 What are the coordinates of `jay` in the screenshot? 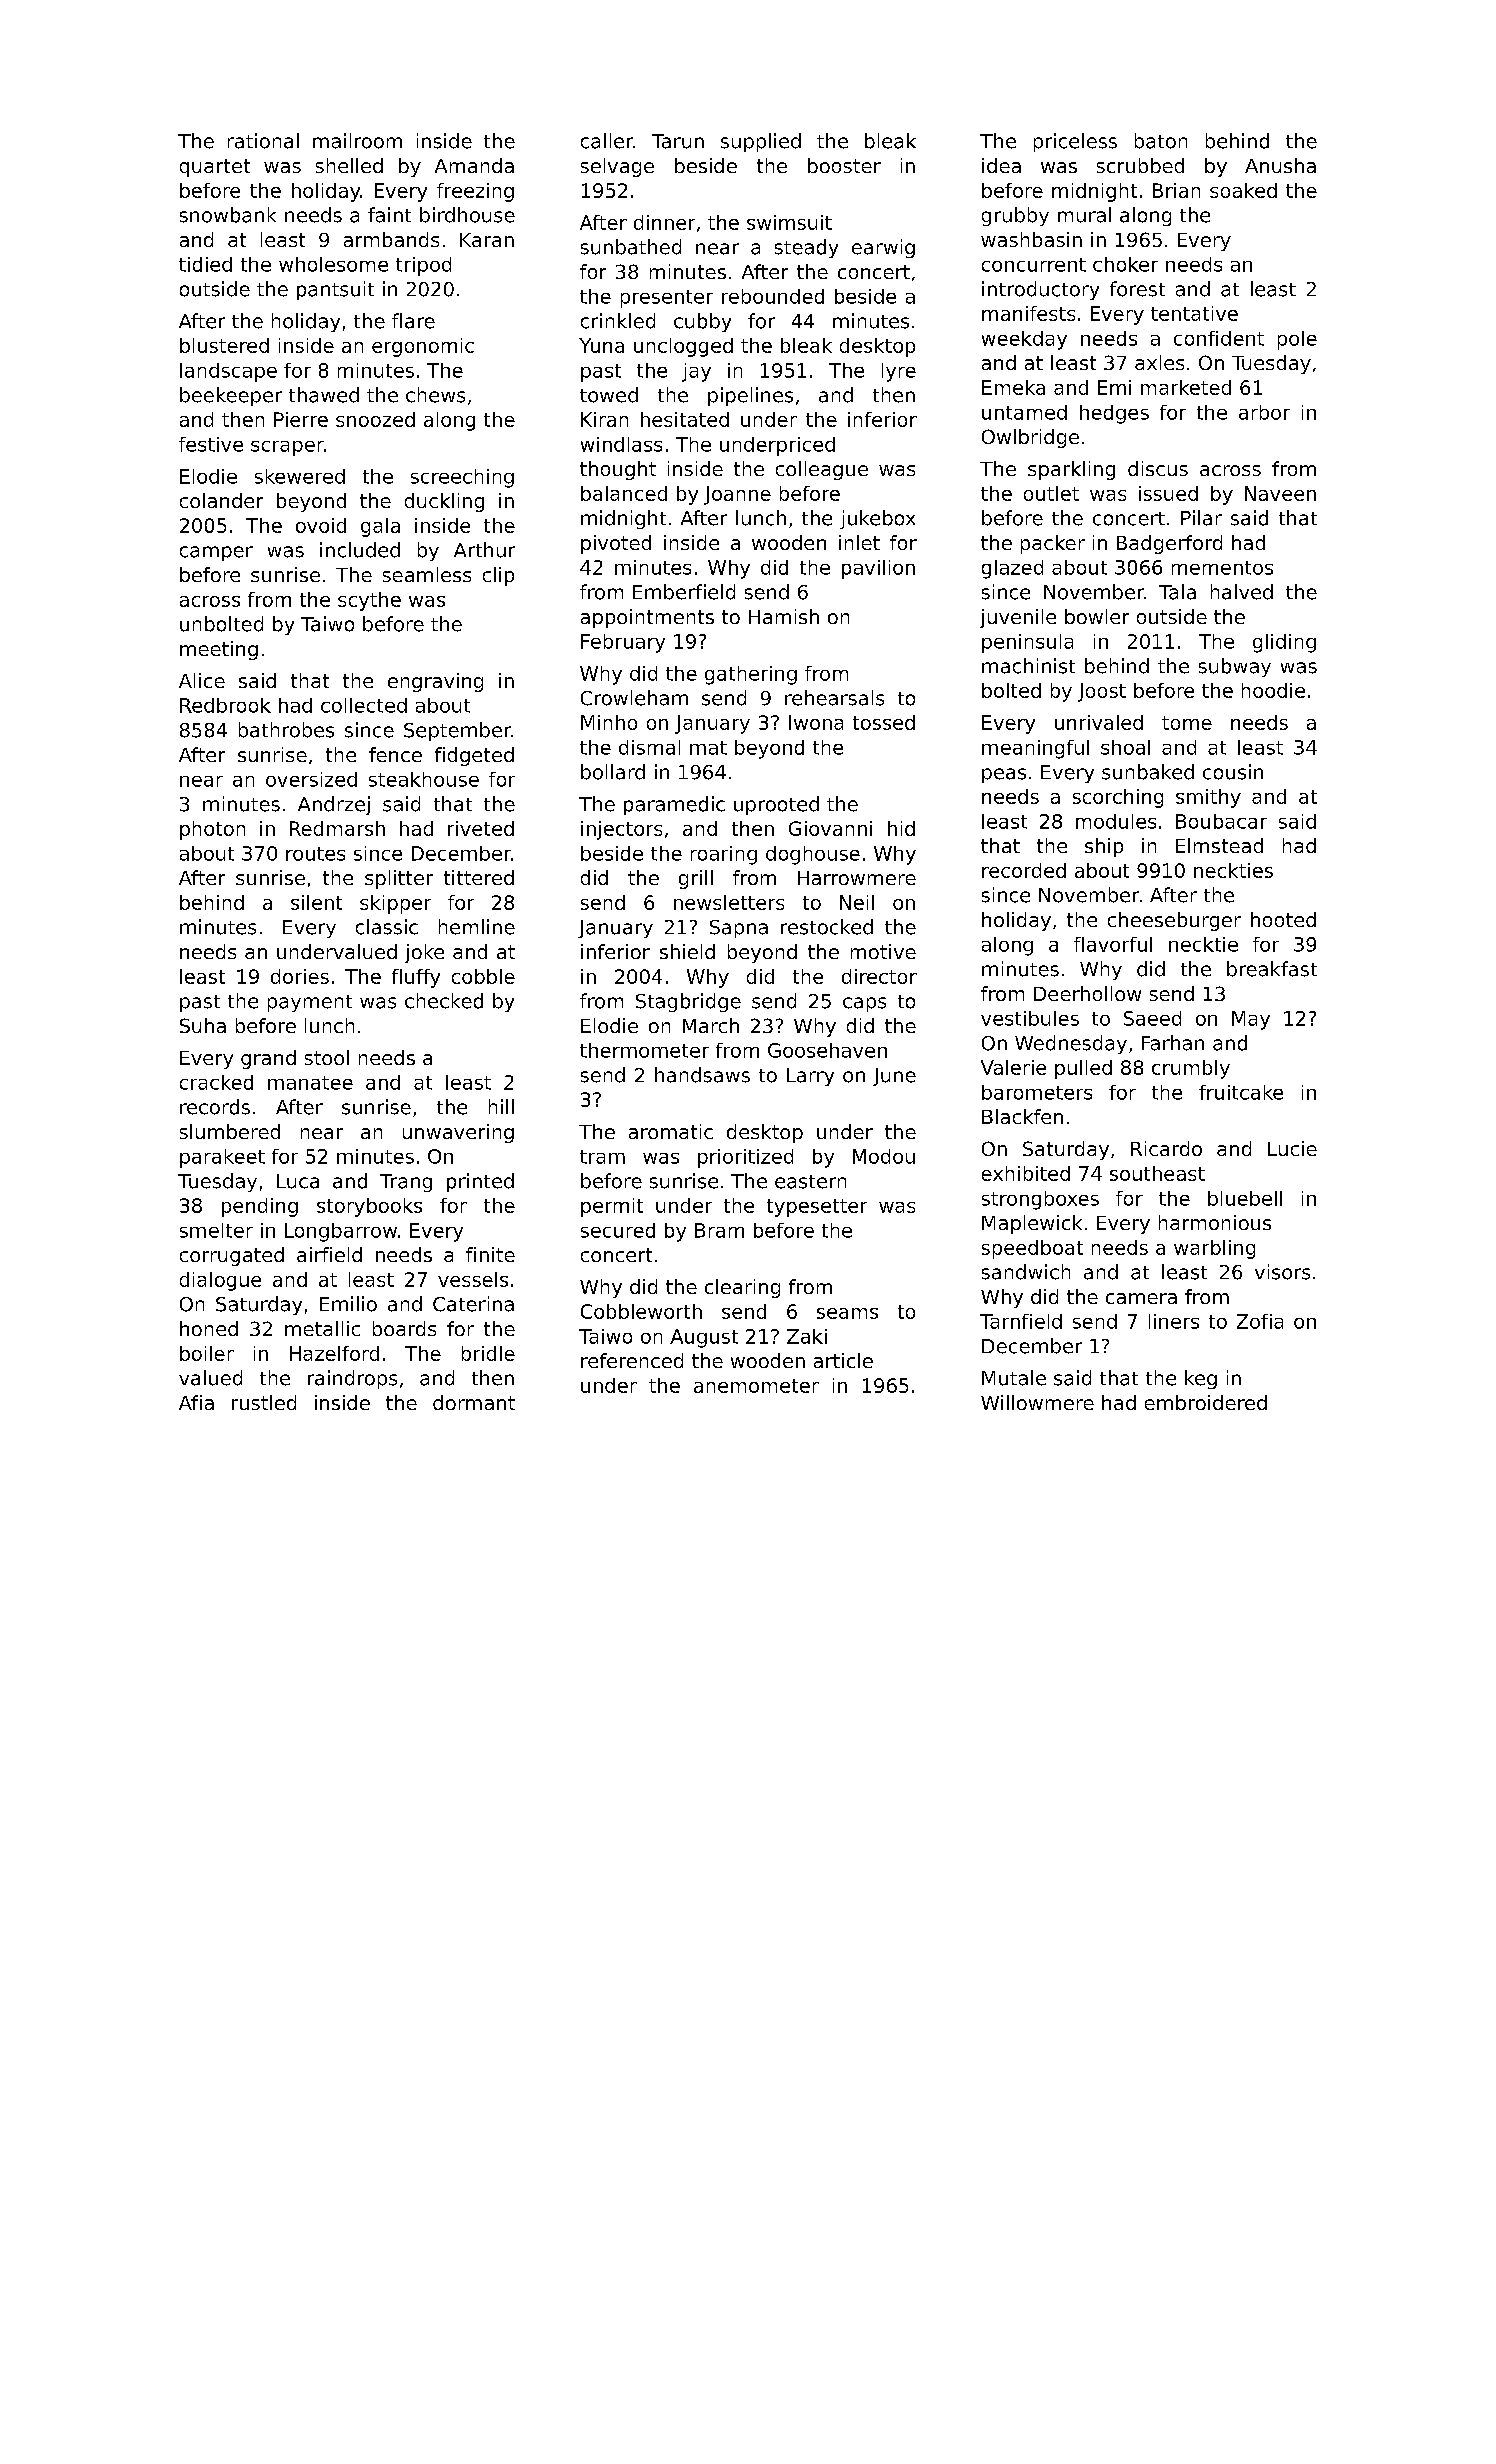 It's located at (696, 372).
